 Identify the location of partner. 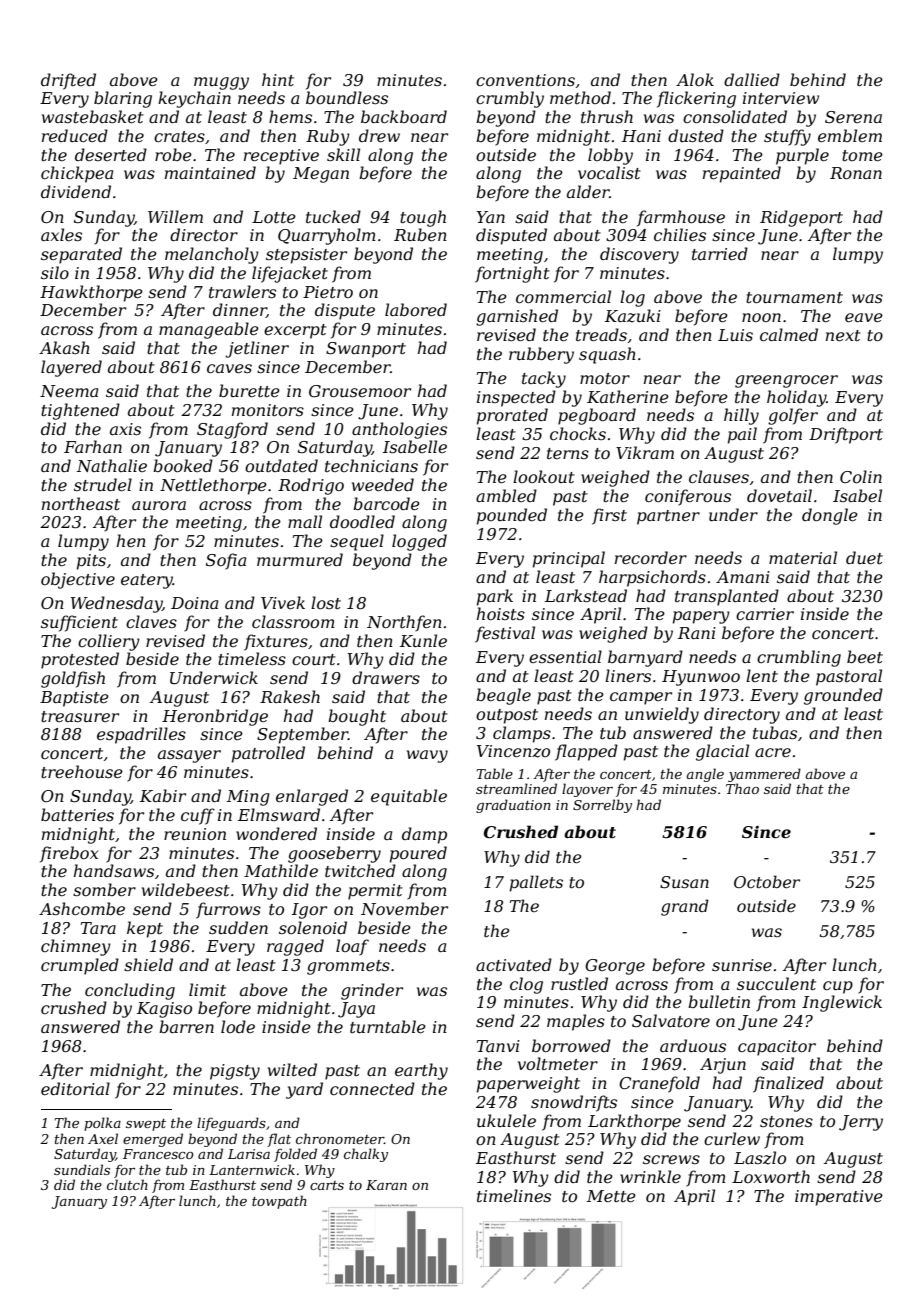
(668, 517).
